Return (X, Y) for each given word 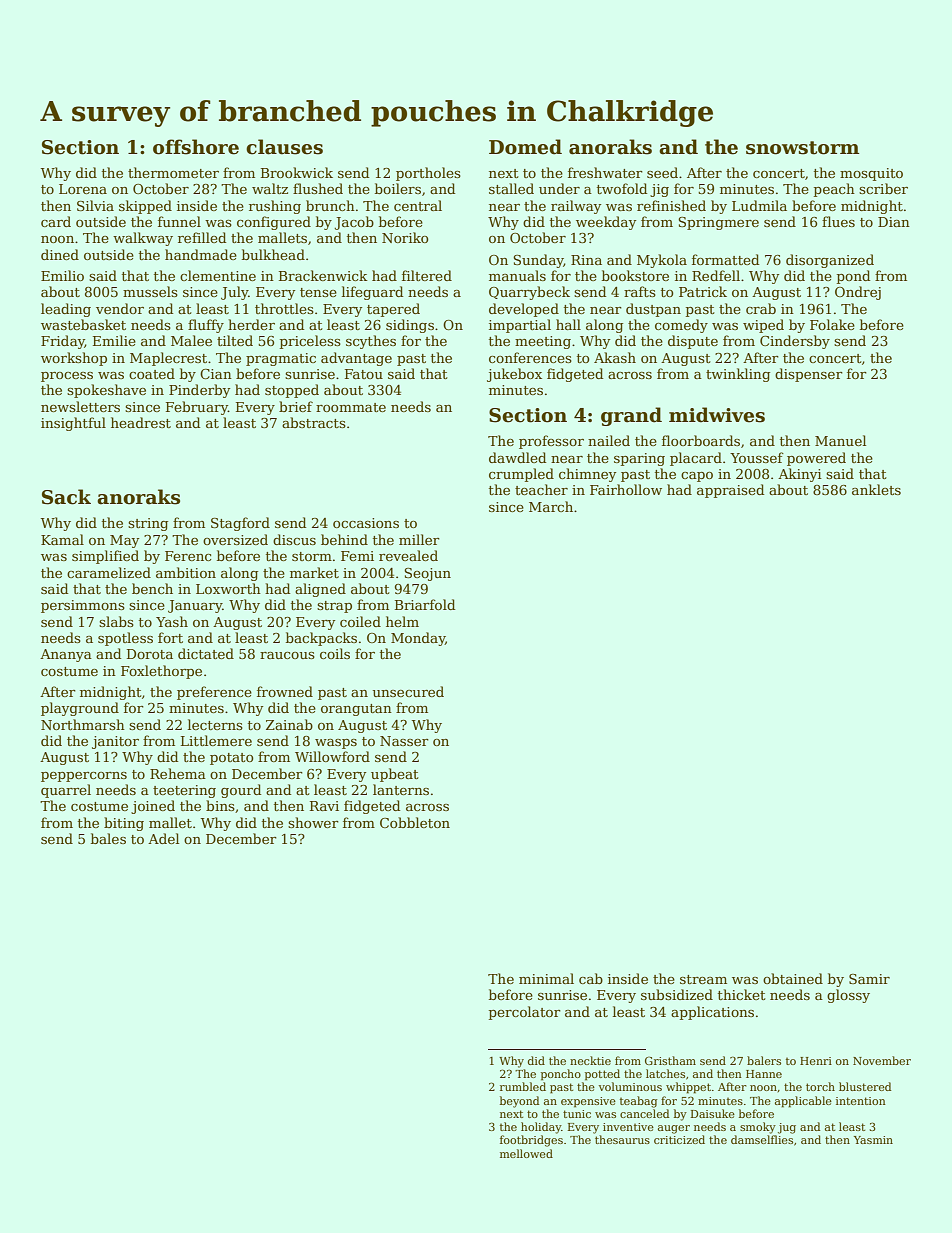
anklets (876, 489)
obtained (793, 978)
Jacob (354, 223)
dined (60, 254)
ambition (186, 572)
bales (108, 838)
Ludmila (759, 205)
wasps (336, 744)
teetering (184, 791)
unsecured (408, 691)
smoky (758, 1128)
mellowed (526, 1153)
